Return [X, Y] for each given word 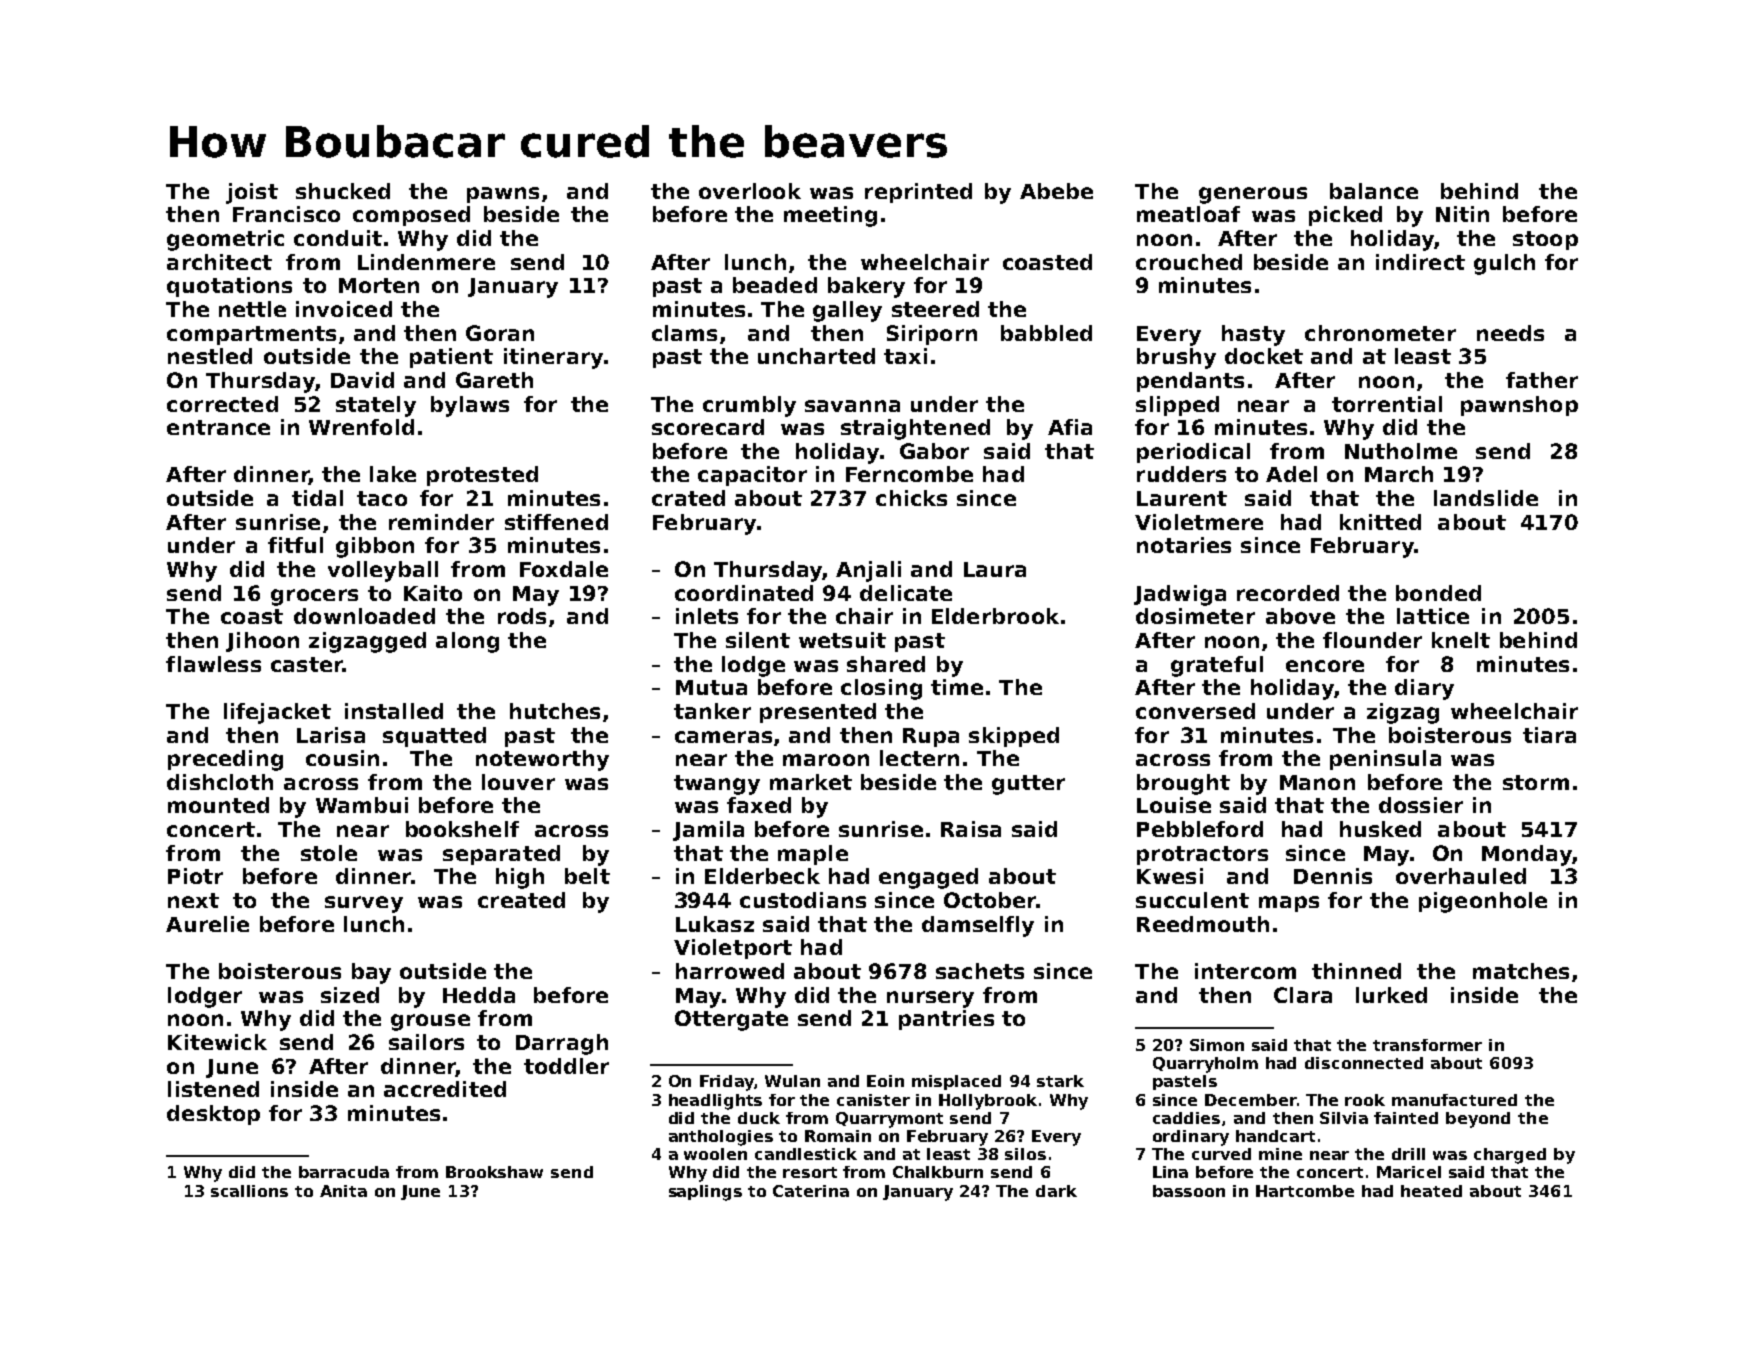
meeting [830, 216]
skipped [1014, 737]
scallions [249, 1191]
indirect [1420, 262]
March [1399, 474]
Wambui [362, 805]
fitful [295, 545]
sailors [426, 1042]
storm [1536, 782]
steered [935, 309]
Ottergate [731, 1020]
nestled [210, 356]
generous [1253, 195]
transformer [1427, 1045]
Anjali [868, 571]
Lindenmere [426, 262]
